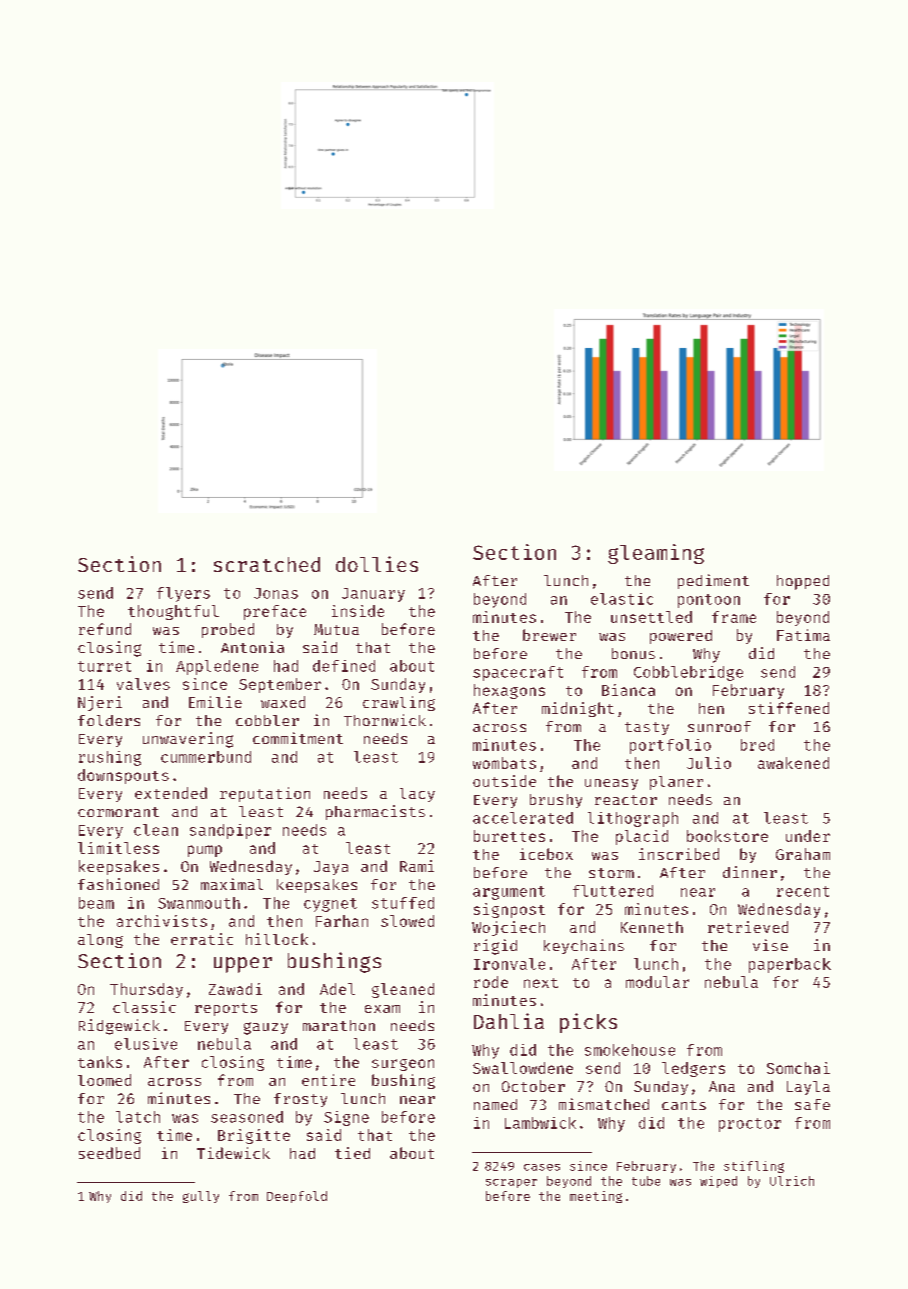 This screenshot has width=908, height=1289. What do you see at coordinates (656, 554) in the screenshot?
I see `gleaming` at bounding box center [656, 554].
